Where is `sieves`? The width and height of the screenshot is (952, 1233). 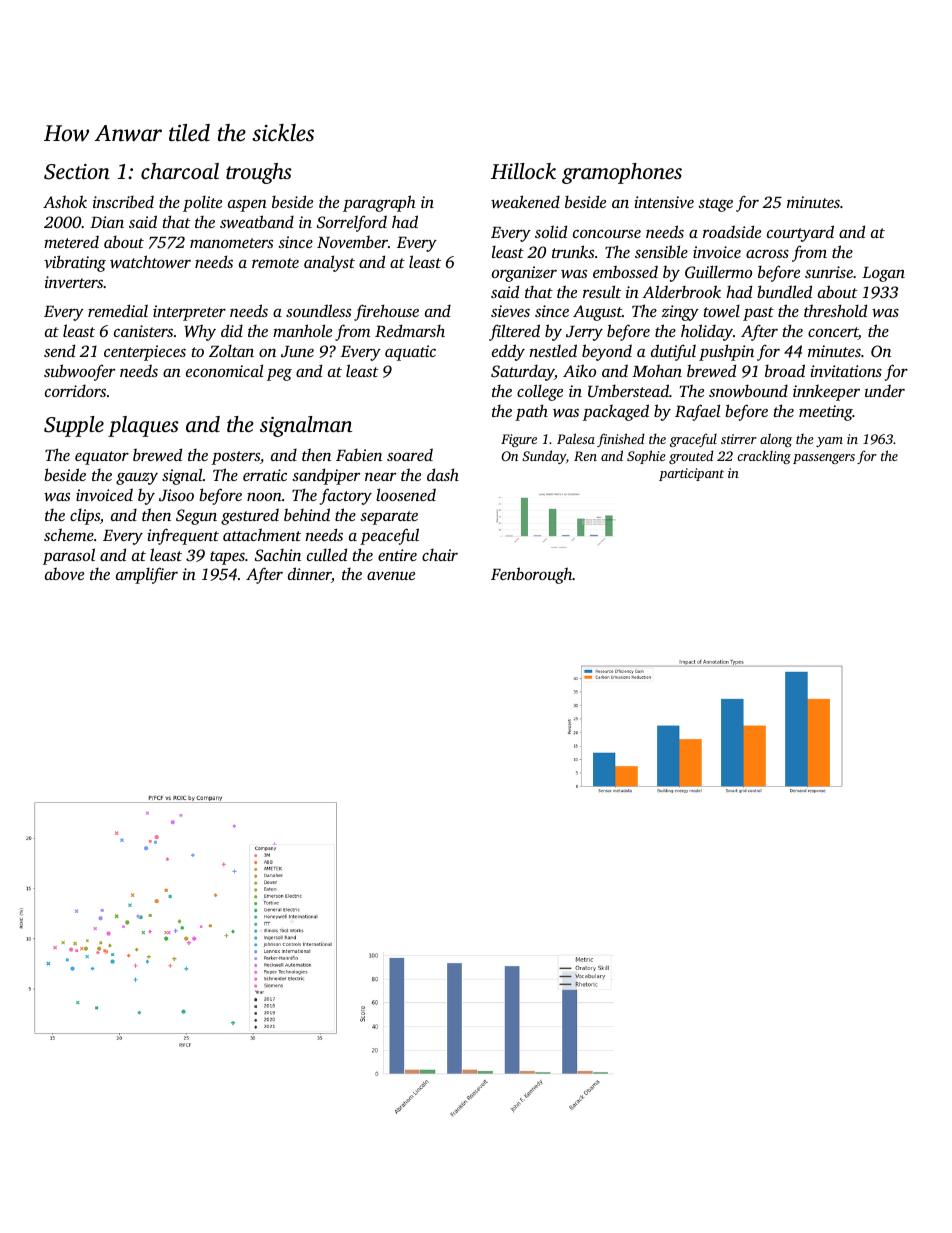 sieves is located at coordinates (510, 311).
